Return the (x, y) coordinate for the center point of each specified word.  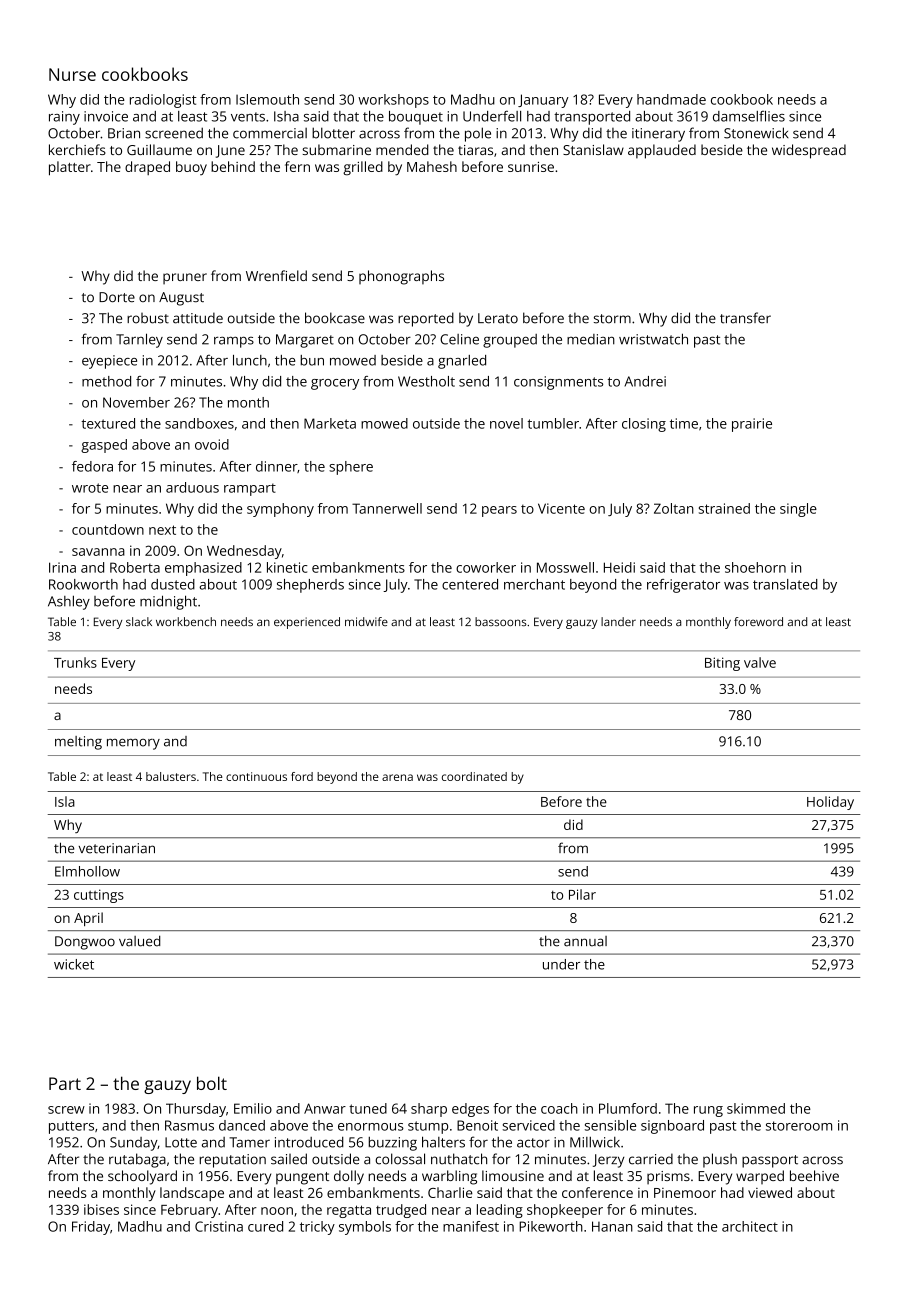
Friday (91, 1228)
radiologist (163, 101)
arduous (192, 487)
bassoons (501, 621)
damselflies (749, 116)
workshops (393, 101)
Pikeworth (551, 1226)
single (798, 510)
